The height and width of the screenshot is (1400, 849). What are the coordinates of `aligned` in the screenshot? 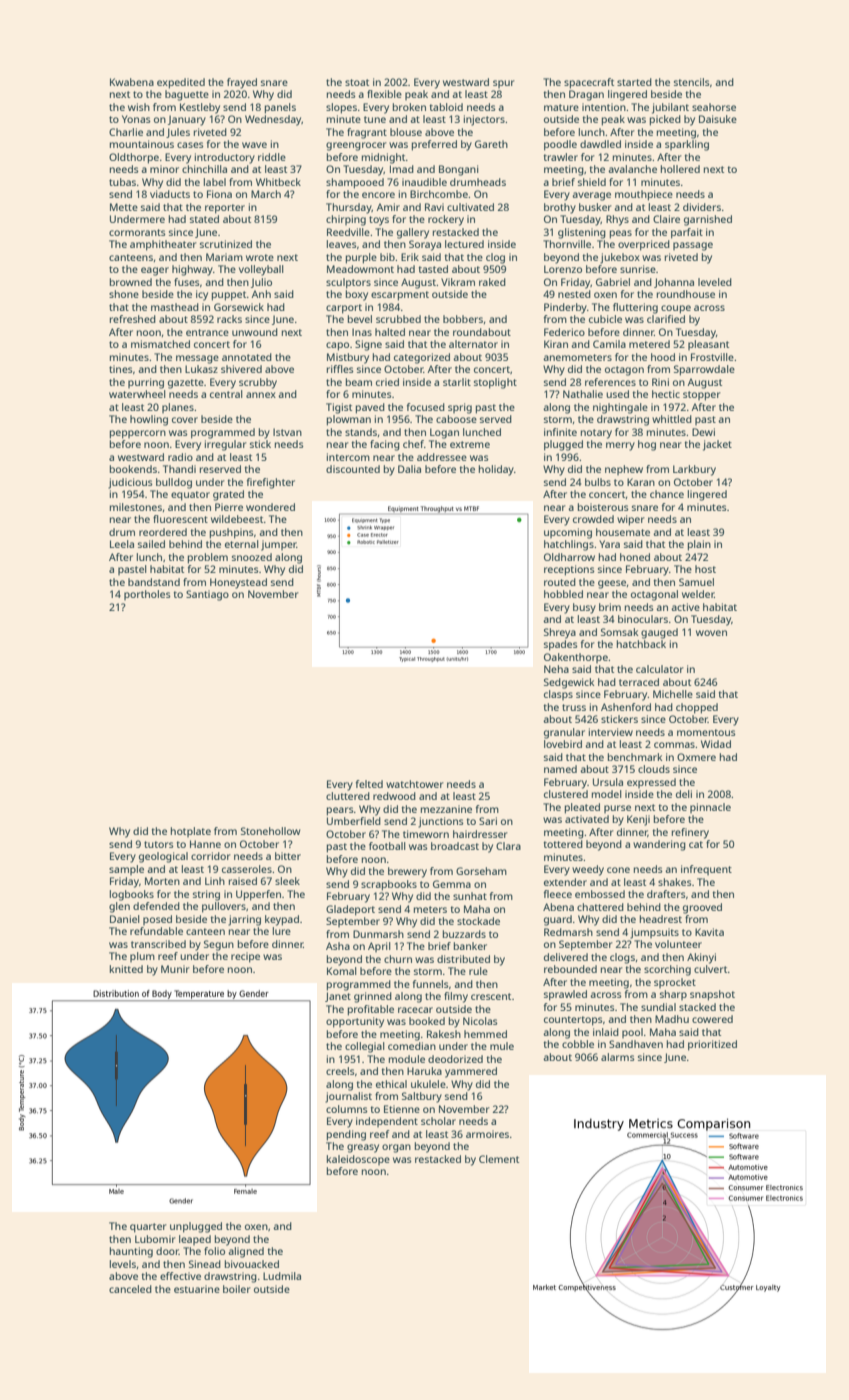 It's located at (246, 1252).
